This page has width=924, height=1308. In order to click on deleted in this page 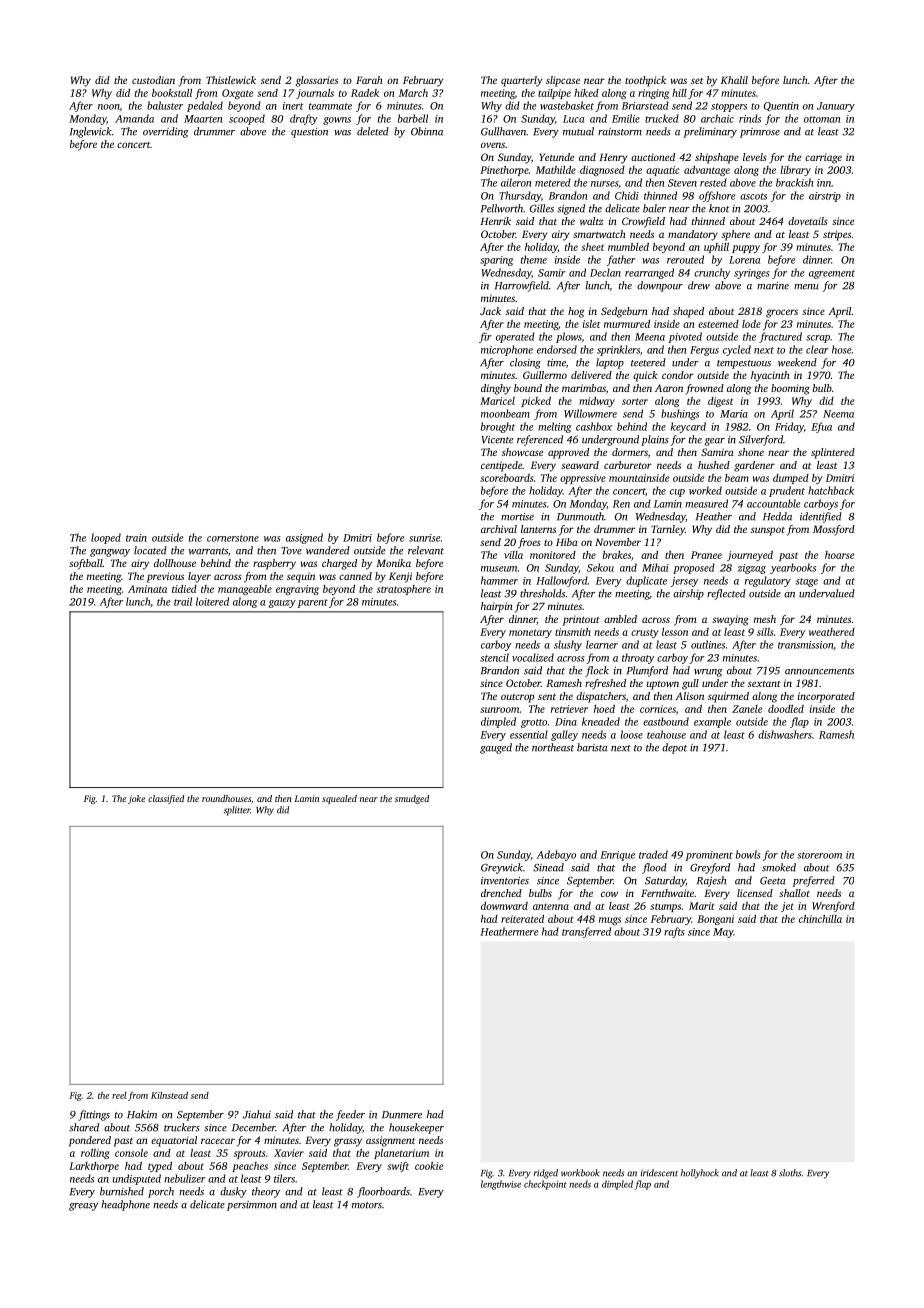, I will do `click(373, 131)`.
